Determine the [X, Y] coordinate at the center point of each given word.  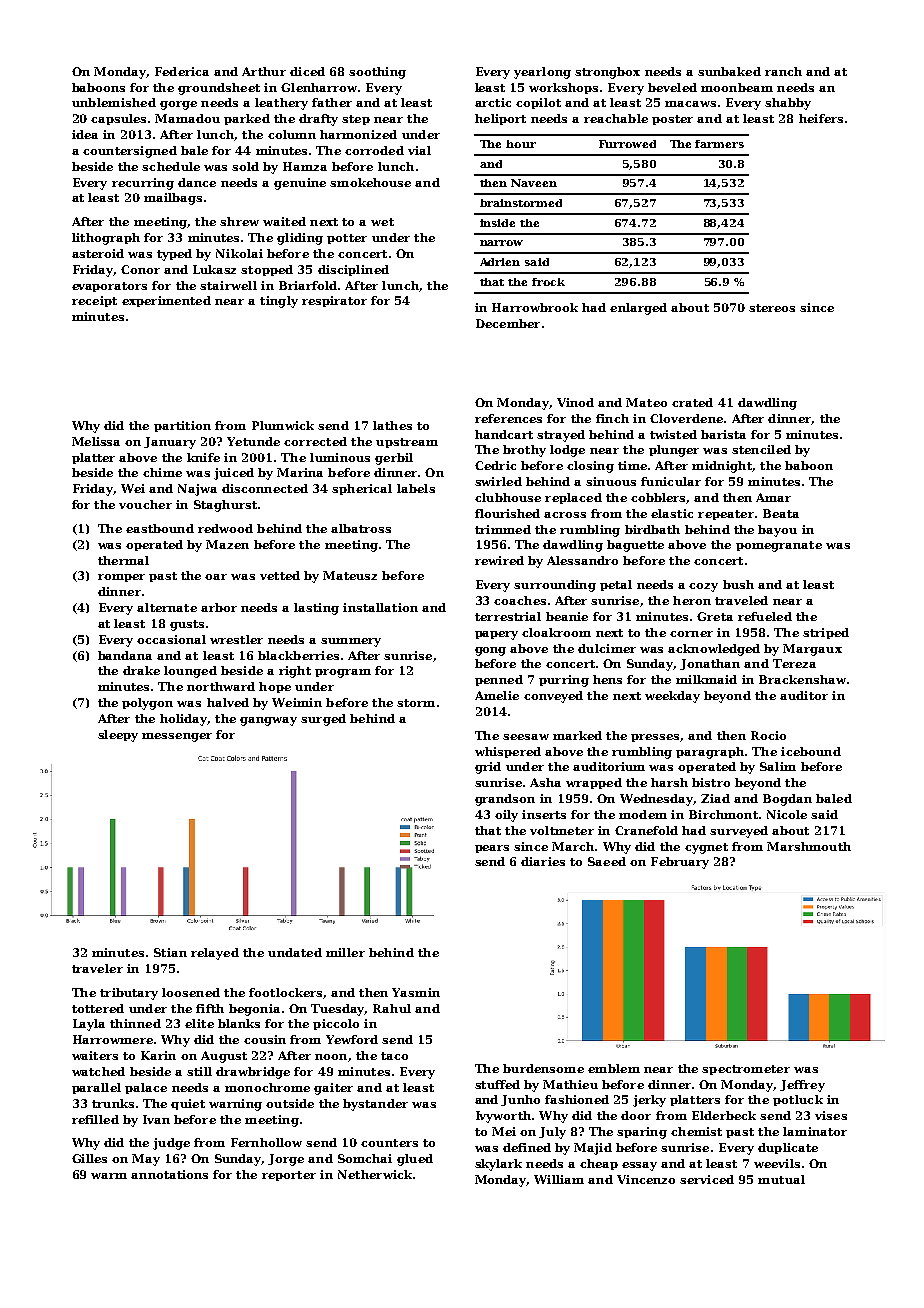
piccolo [336, 1024]
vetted [280, 575]
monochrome [267, 1087]
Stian [170, 952]
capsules [118, 119]
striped [826, 633]
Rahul [392, 1008]
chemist [696, 1131]
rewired [499, 560]
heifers [821, 118]
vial [419, 150]
